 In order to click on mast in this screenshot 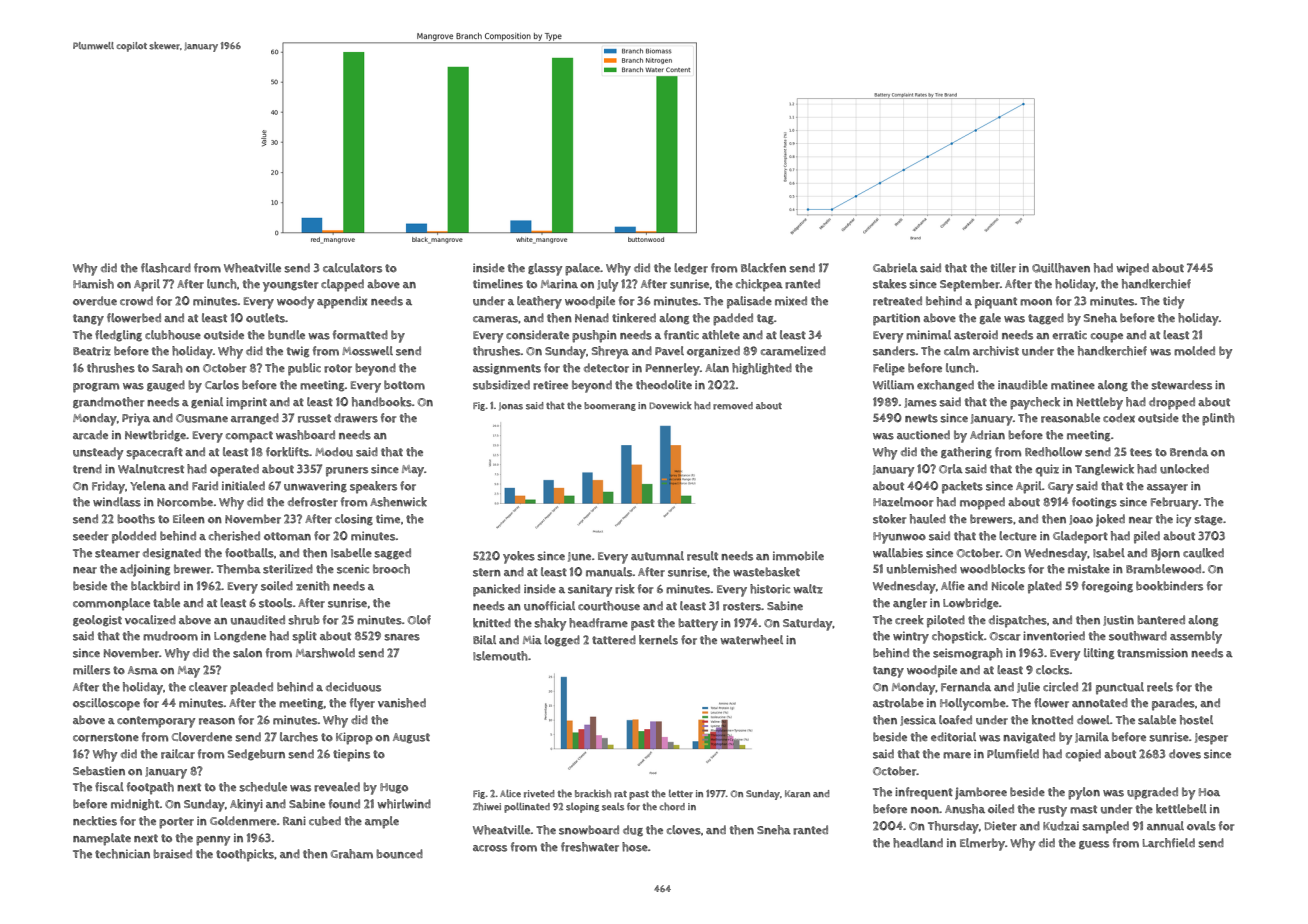, I will do `click(1083, 809)`.
